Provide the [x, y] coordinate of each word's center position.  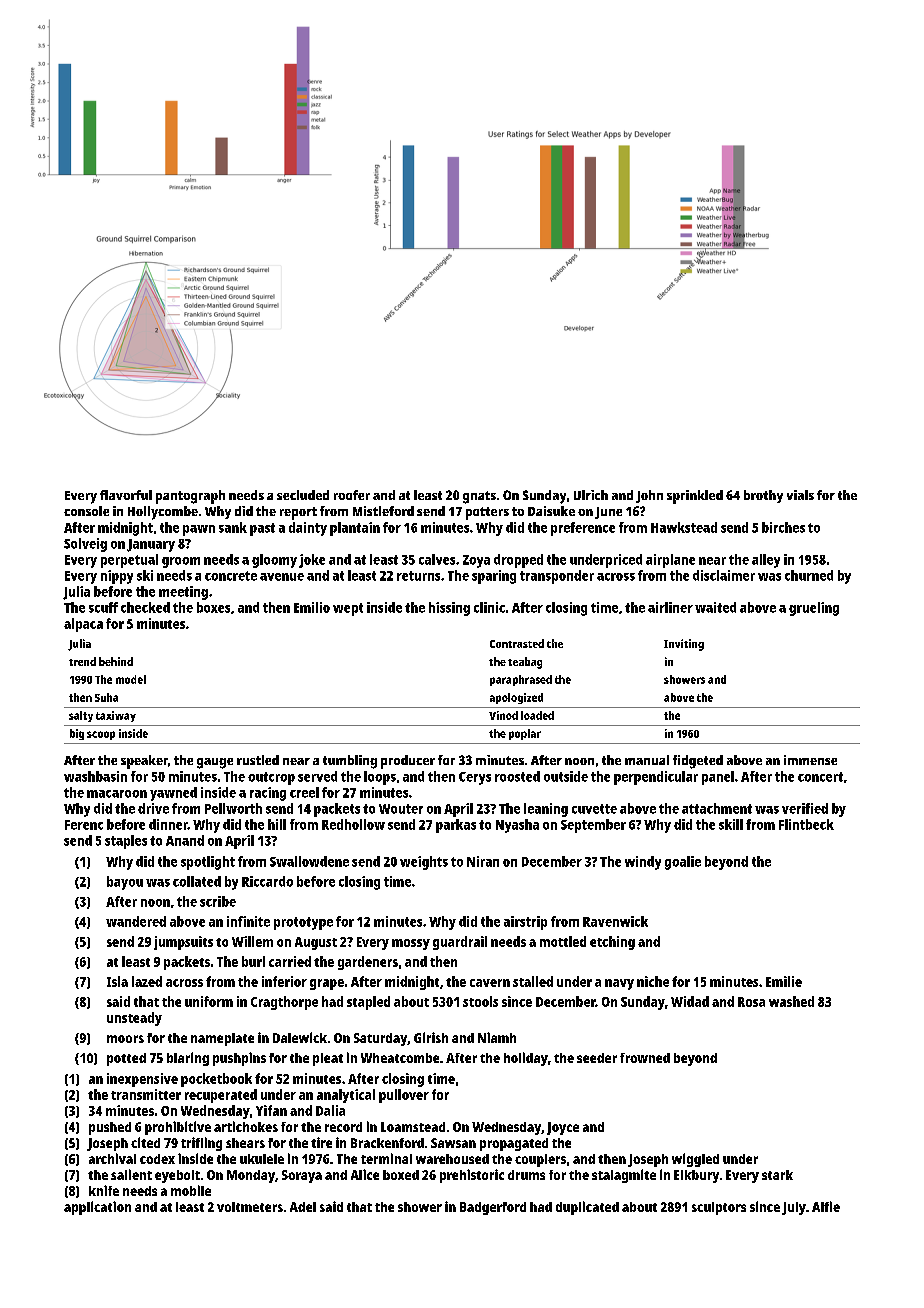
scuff [103, 607]
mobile [191, 1190]
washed [791, 1001]
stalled [533, 981]
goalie [683, 863]
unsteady [134, 1019]
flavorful [126, 495]
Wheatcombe [400, 1058]
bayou [125, 883]
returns [418, 576]
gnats [479, 497]
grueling [814, 609]
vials [800, 495]
